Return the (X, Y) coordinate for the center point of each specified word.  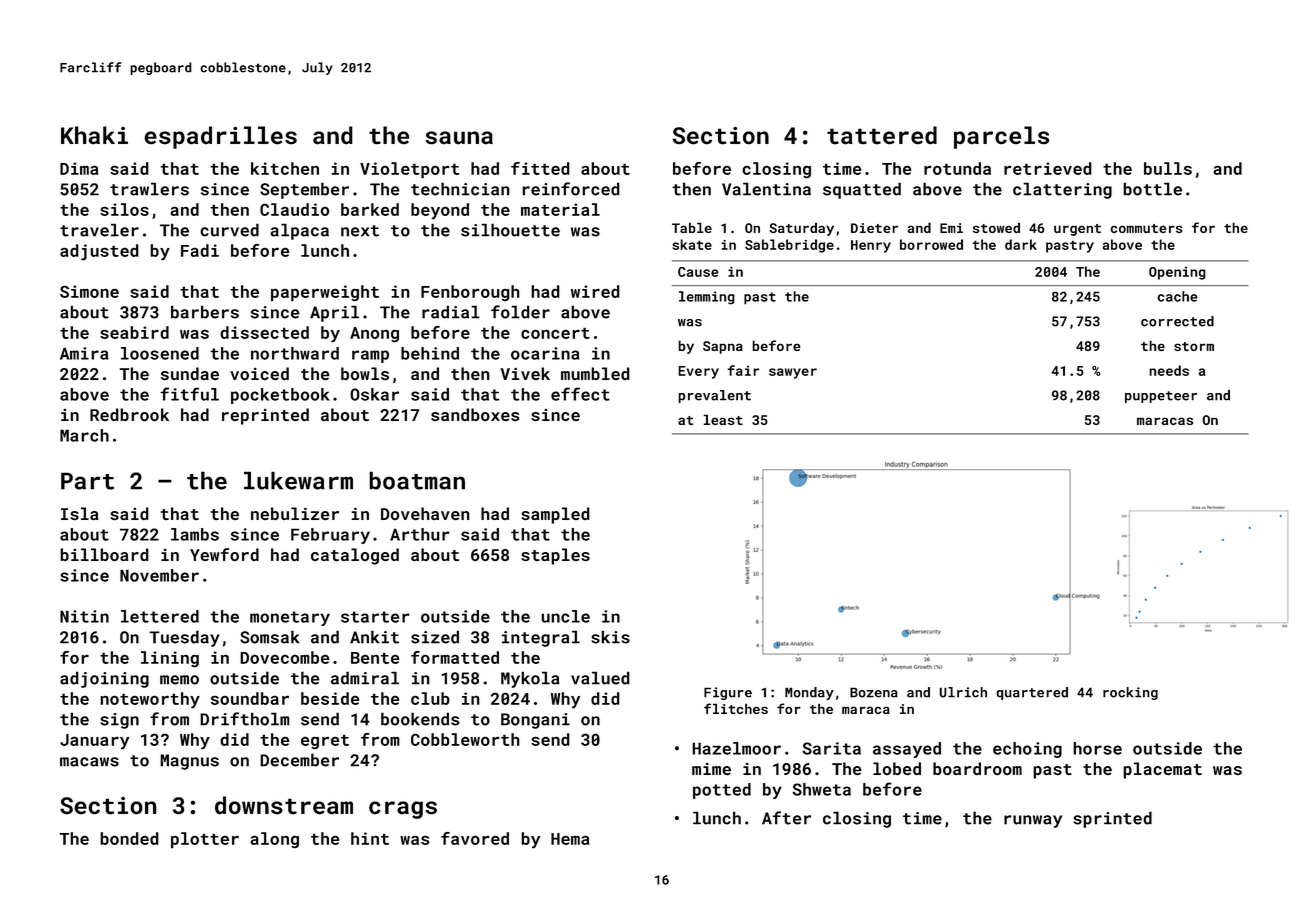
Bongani (535, 721)
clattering (1062, 190)
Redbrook (129, 414)
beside (330, 698)
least (723, 419)
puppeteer (1161, 397)
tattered (882, 135)
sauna (459, 138)
